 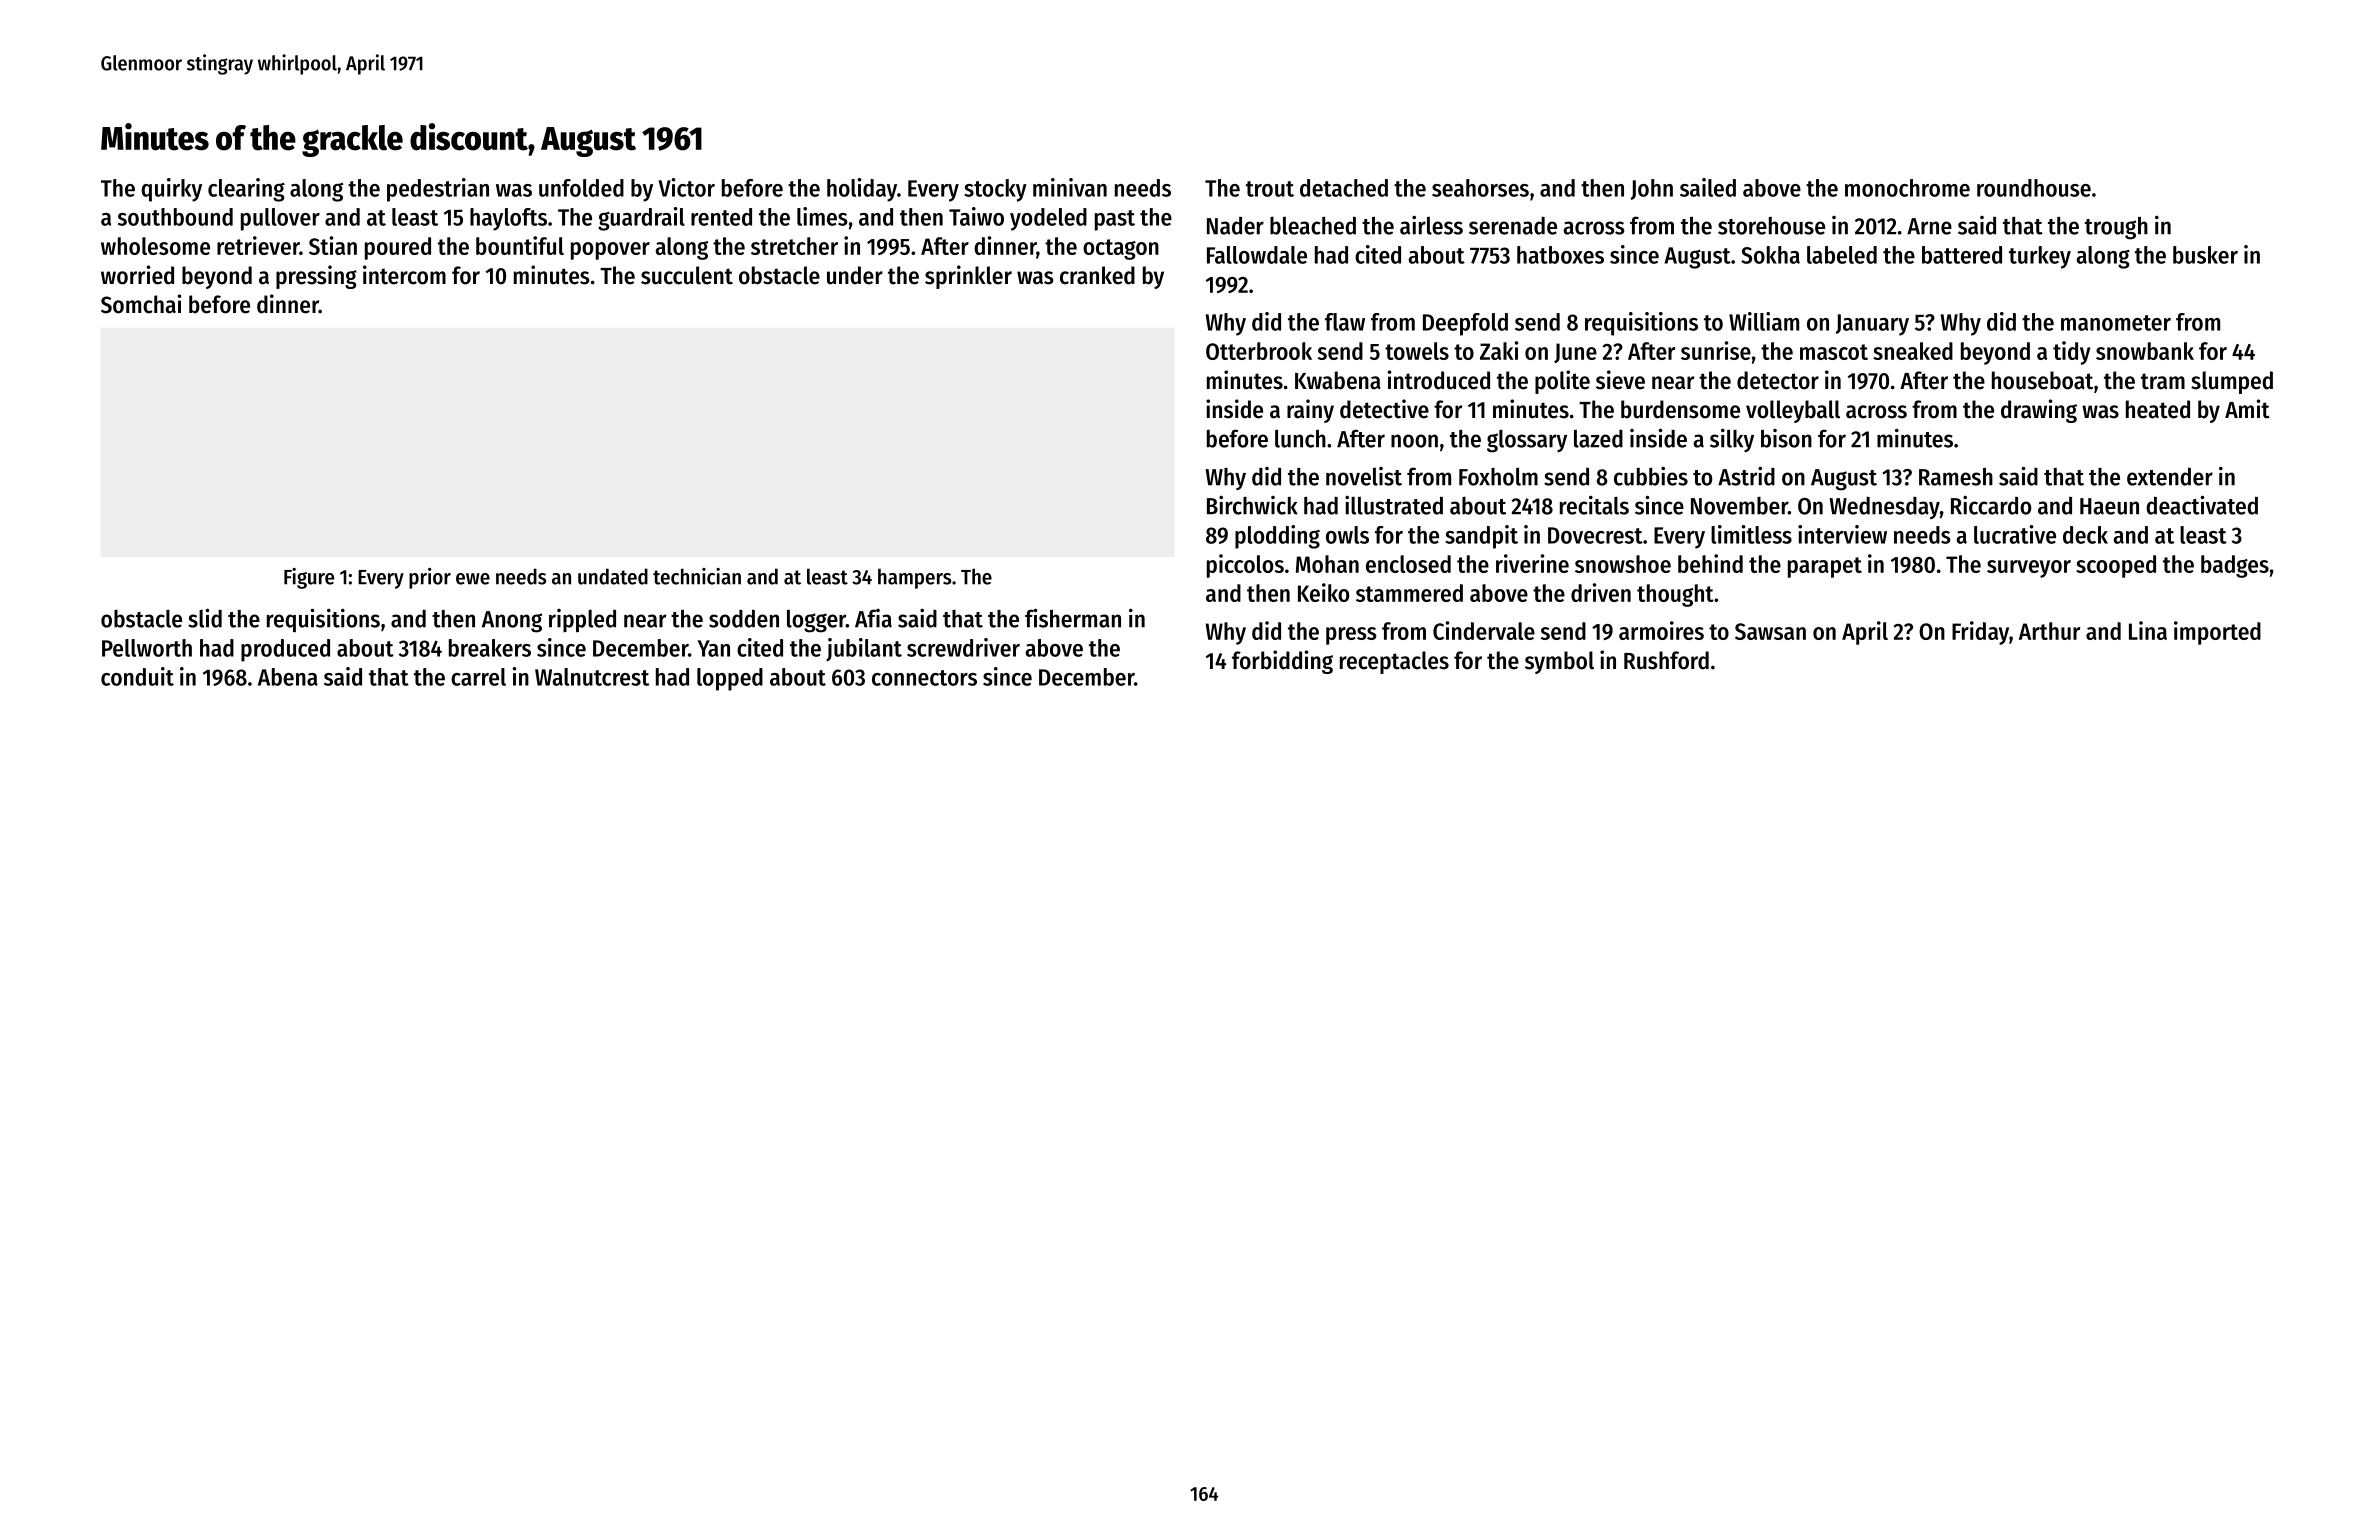 What do you see at coordinates (404, 275) in the document?
I see `intercom` at bounding box center [404, 275].
